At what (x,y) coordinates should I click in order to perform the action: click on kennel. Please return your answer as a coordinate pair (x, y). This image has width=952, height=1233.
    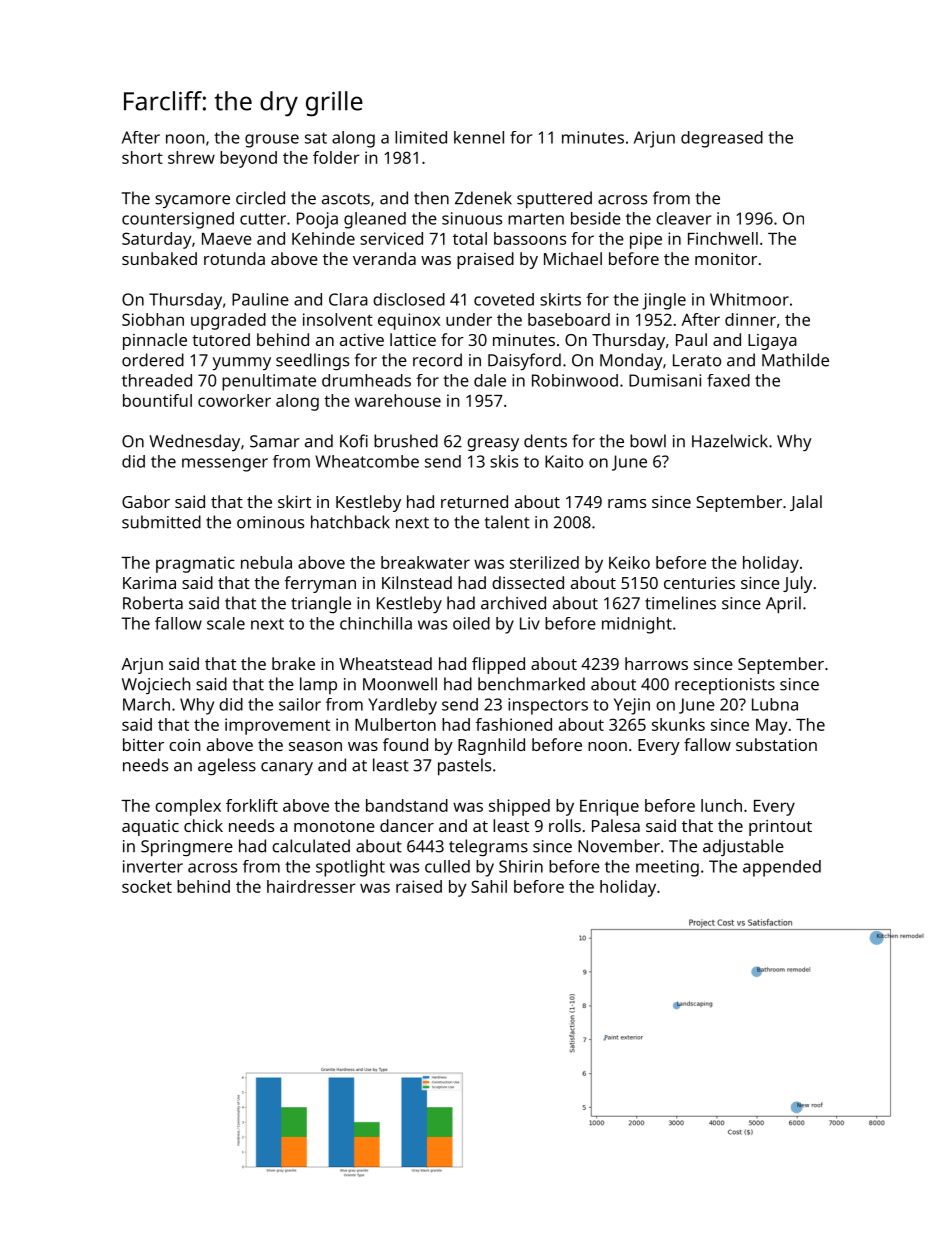
    Looking at the image, I should click on (479, 137).
